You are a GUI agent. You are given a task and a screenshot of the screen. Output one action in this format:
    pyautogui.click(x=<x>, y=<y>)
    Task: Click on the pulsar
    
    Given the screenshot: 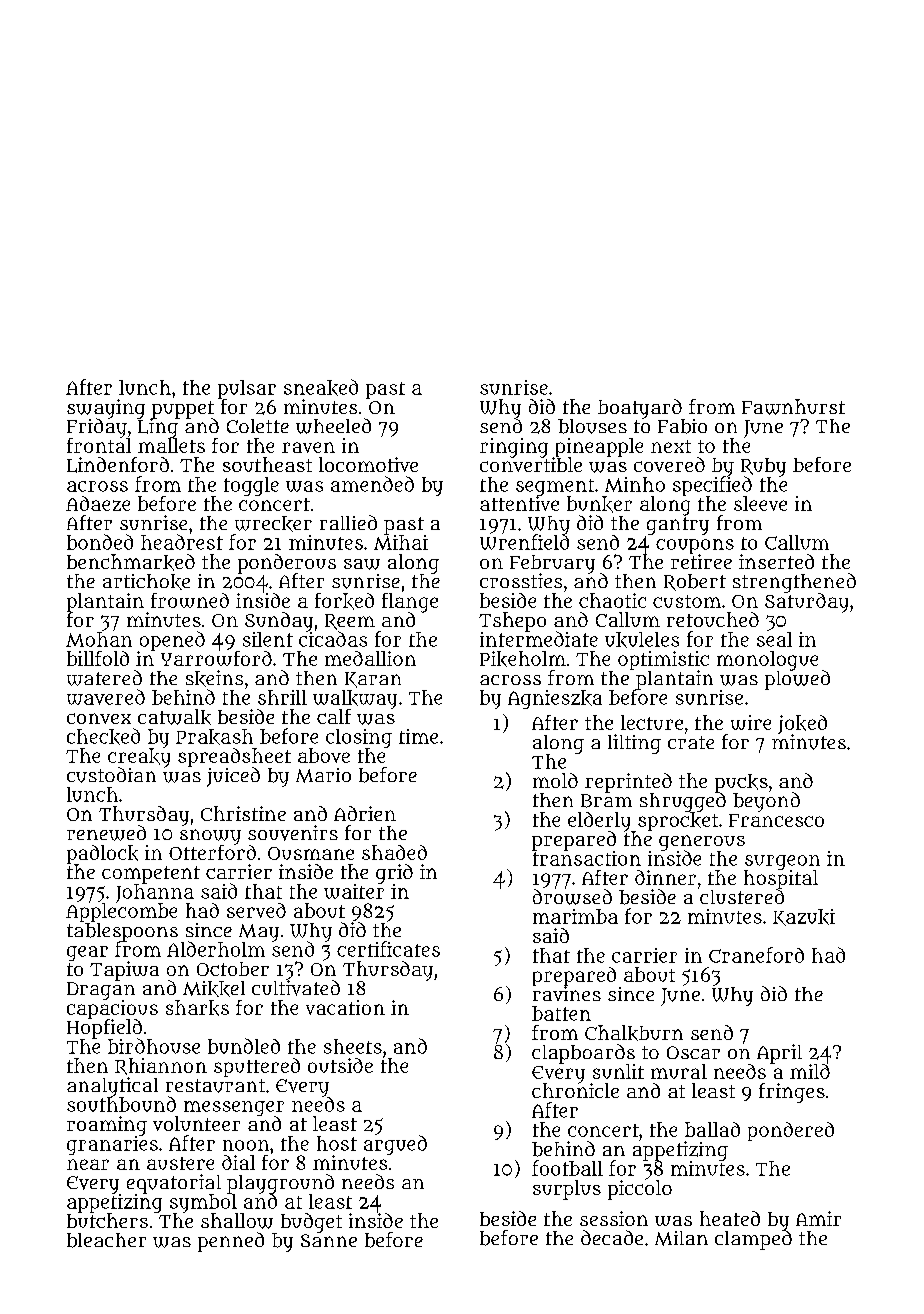 What is the action you would take?
    pyautogui.click(x=247, y=389)
